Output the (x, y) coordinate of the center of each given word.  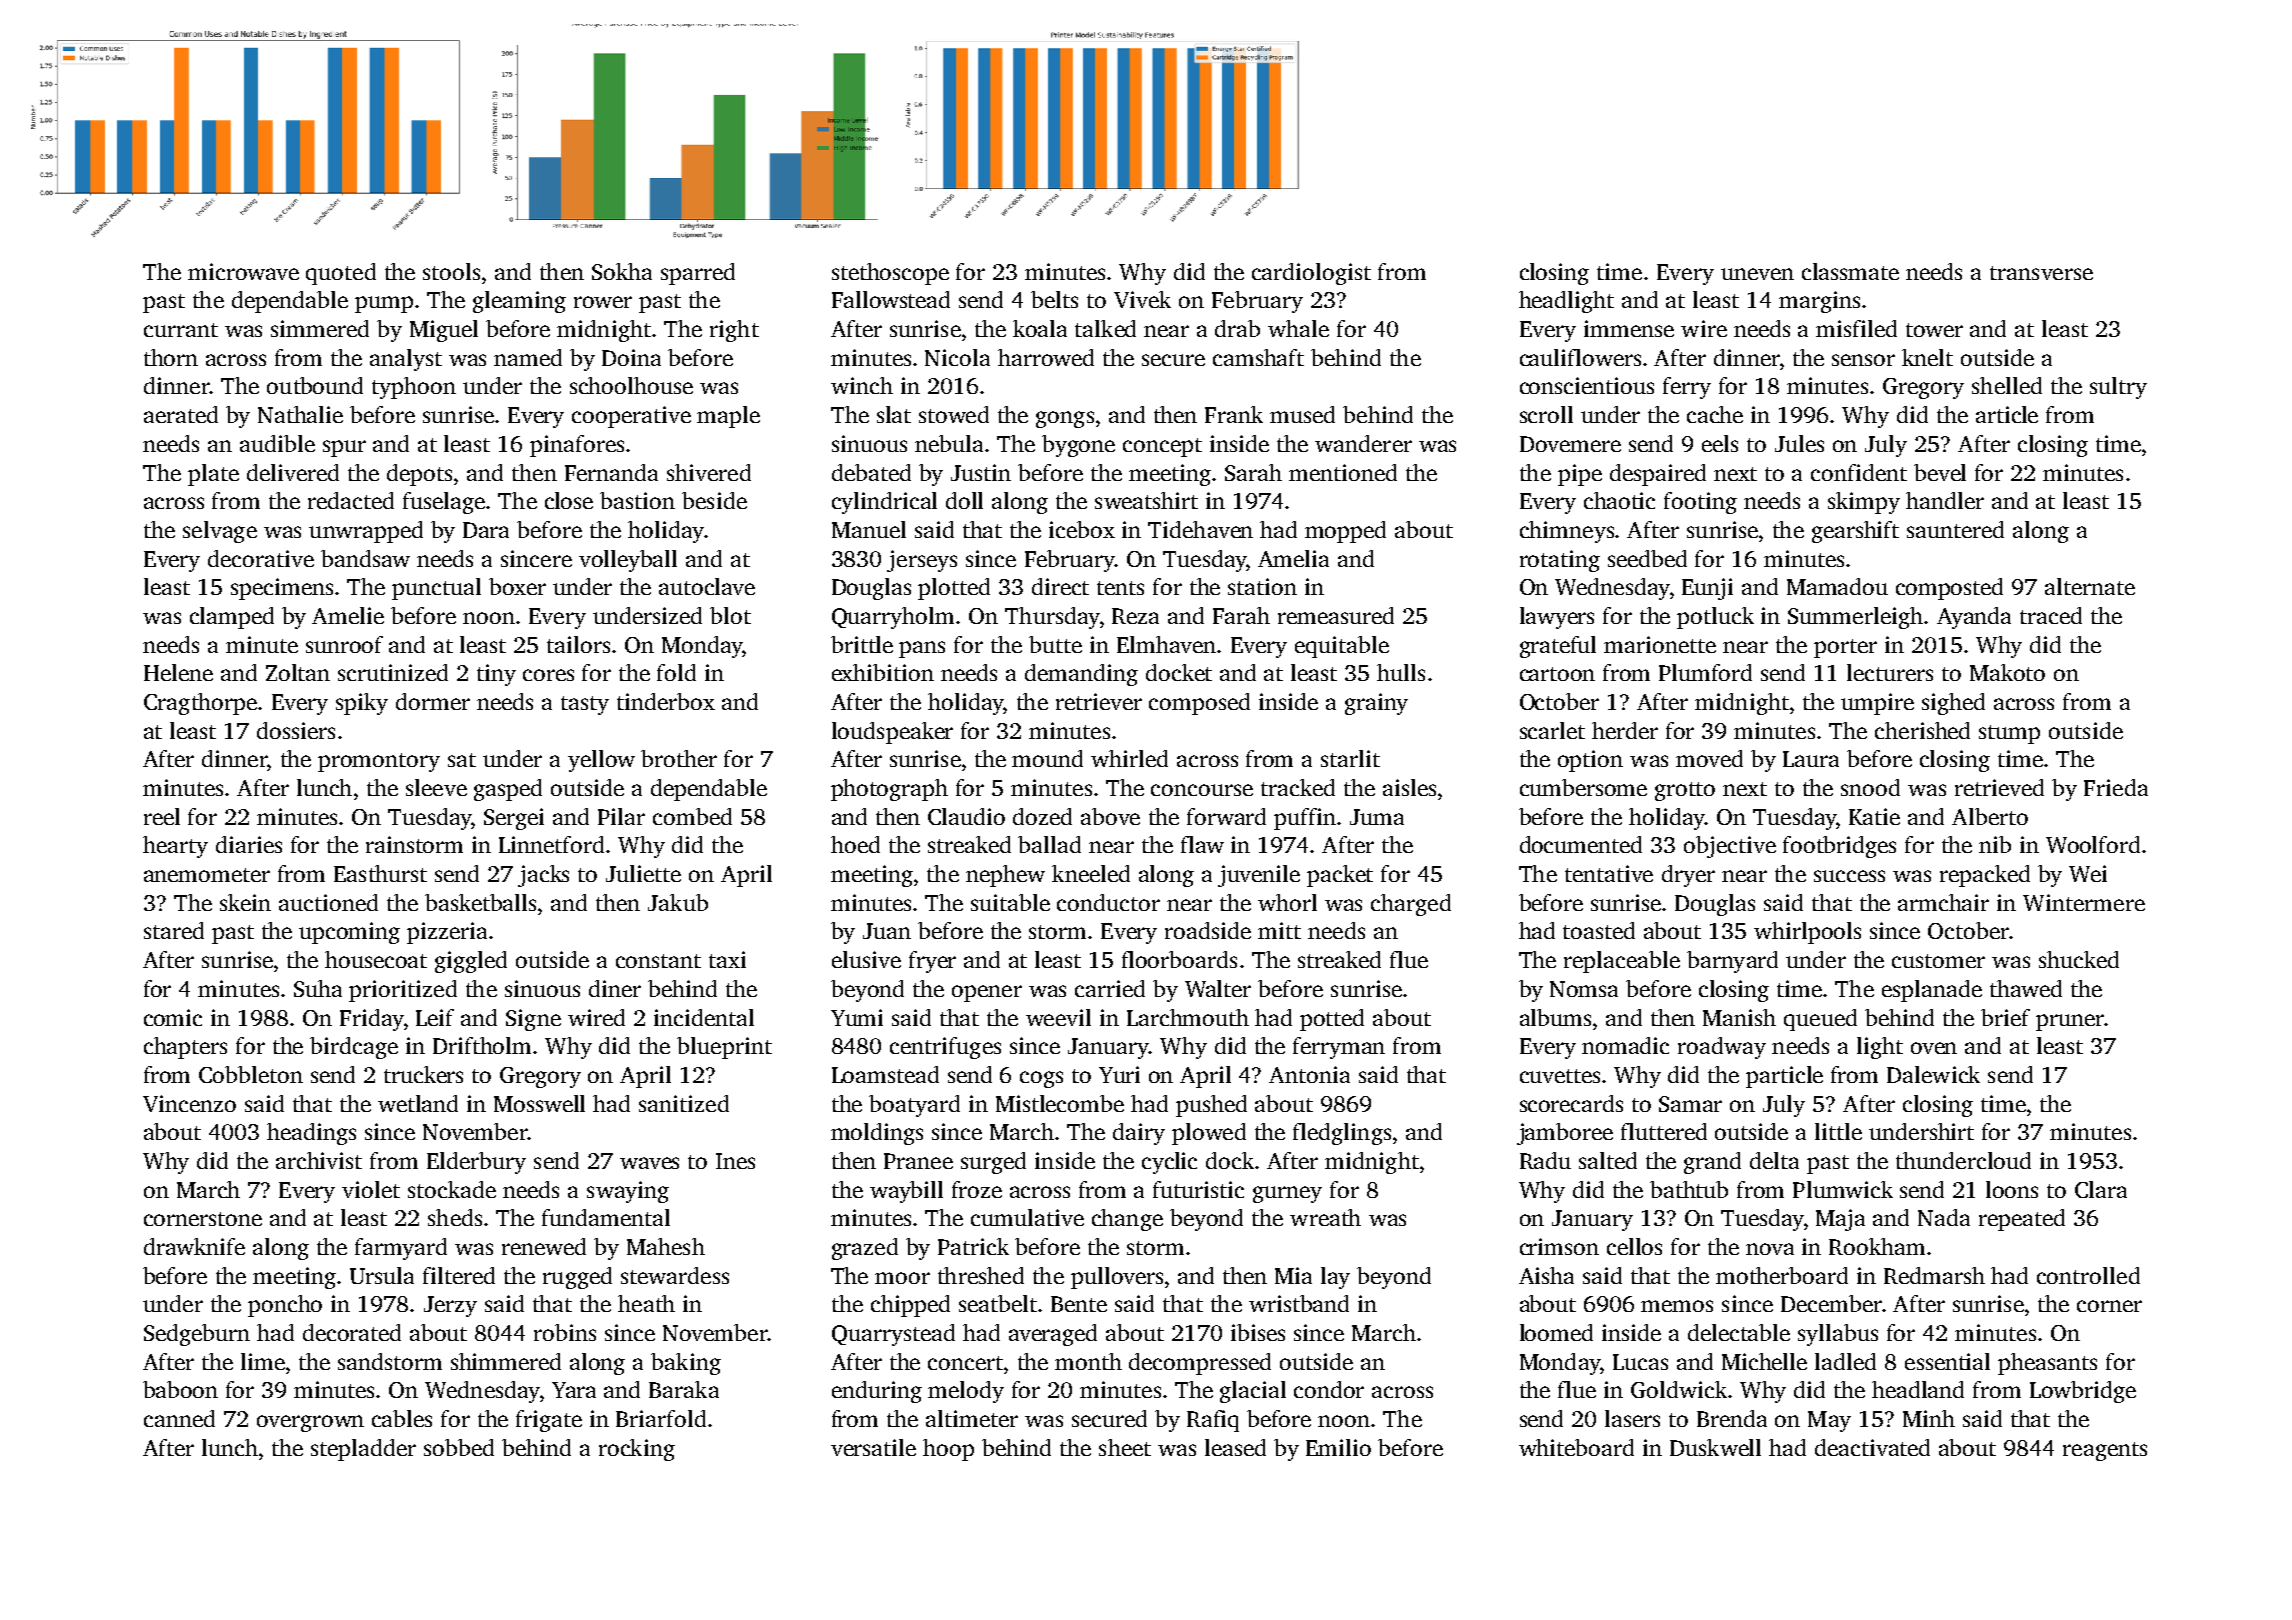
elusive (866, 959)
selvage (220, 532)
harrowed (1046, 357)
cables (402, 1418)
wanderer (1363, 443)
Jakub (678, 902)
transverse (2041, 273)
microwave (243, 271)
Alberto (1990, 816)
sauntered (1955, 529)
